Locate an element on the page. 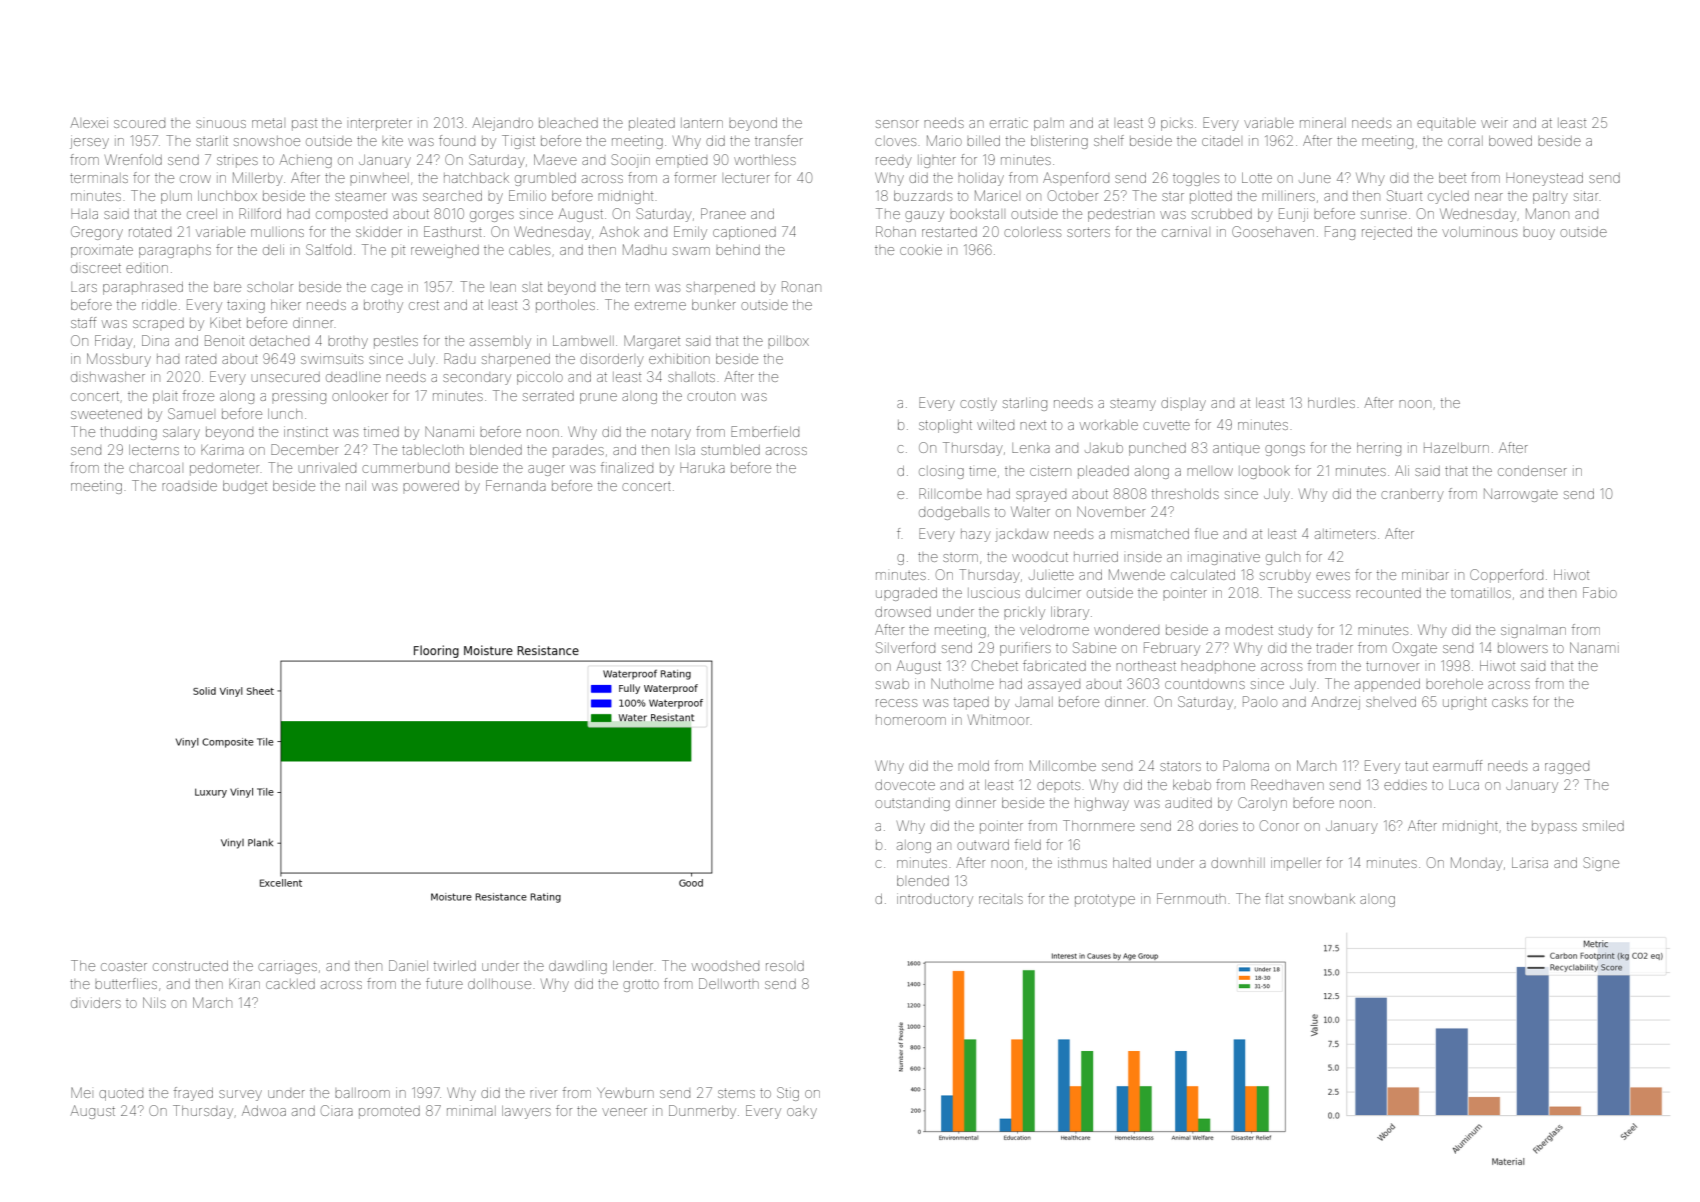 This document has height=1202, width=1700. Adwoa is located at coordinates (264, 1111).
